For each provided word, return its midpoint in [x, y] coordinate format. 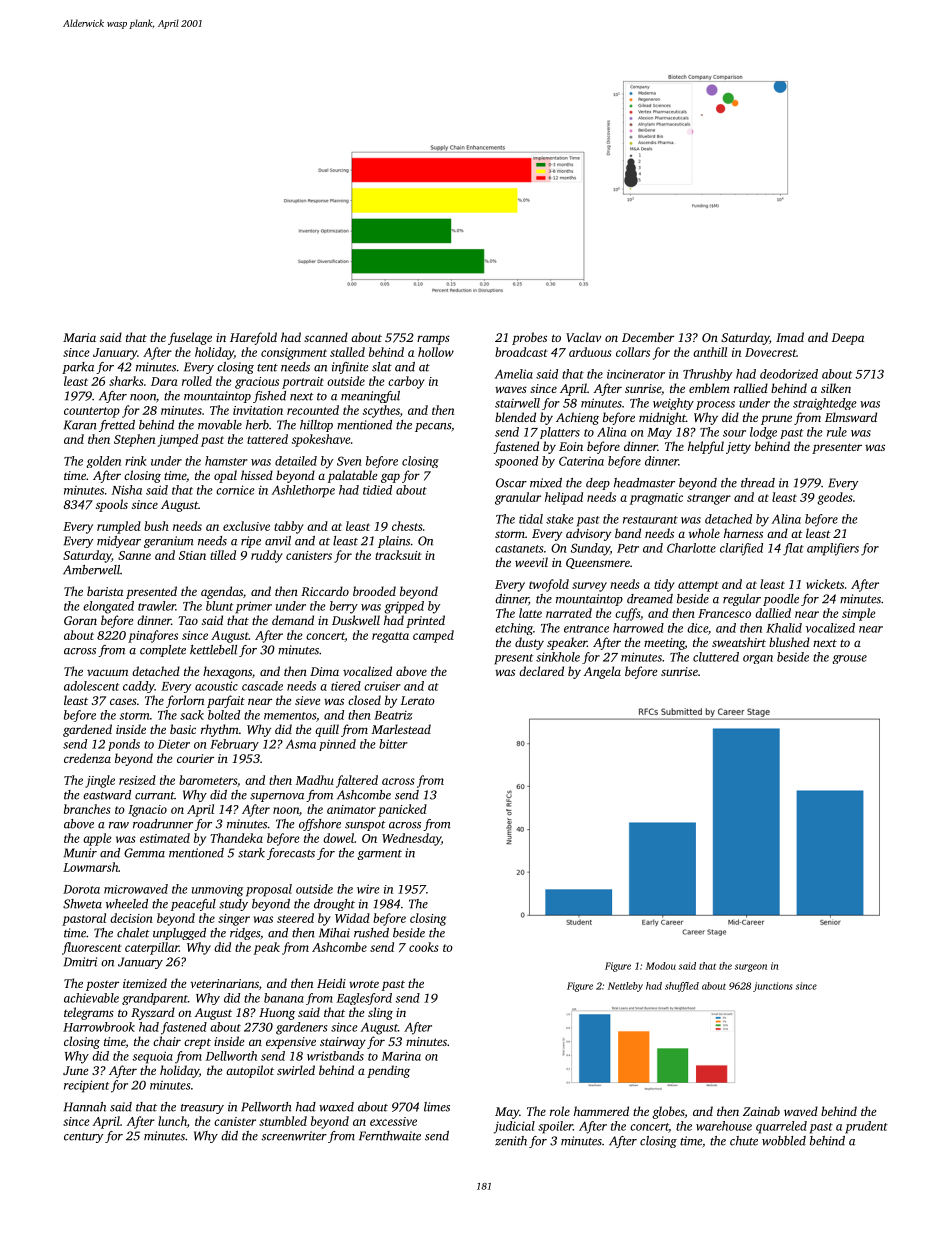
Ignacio [147, 811]
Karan [80, 425]
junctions [773, 987]
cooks [424, 947]
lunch [172, 1121]
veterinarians [224, 983]
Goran [80, 620]
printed [425, 621]
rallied [751, 388]
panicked [402, 810]
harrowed [638, 628]
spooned [516, 462]
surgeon [751, 968]
